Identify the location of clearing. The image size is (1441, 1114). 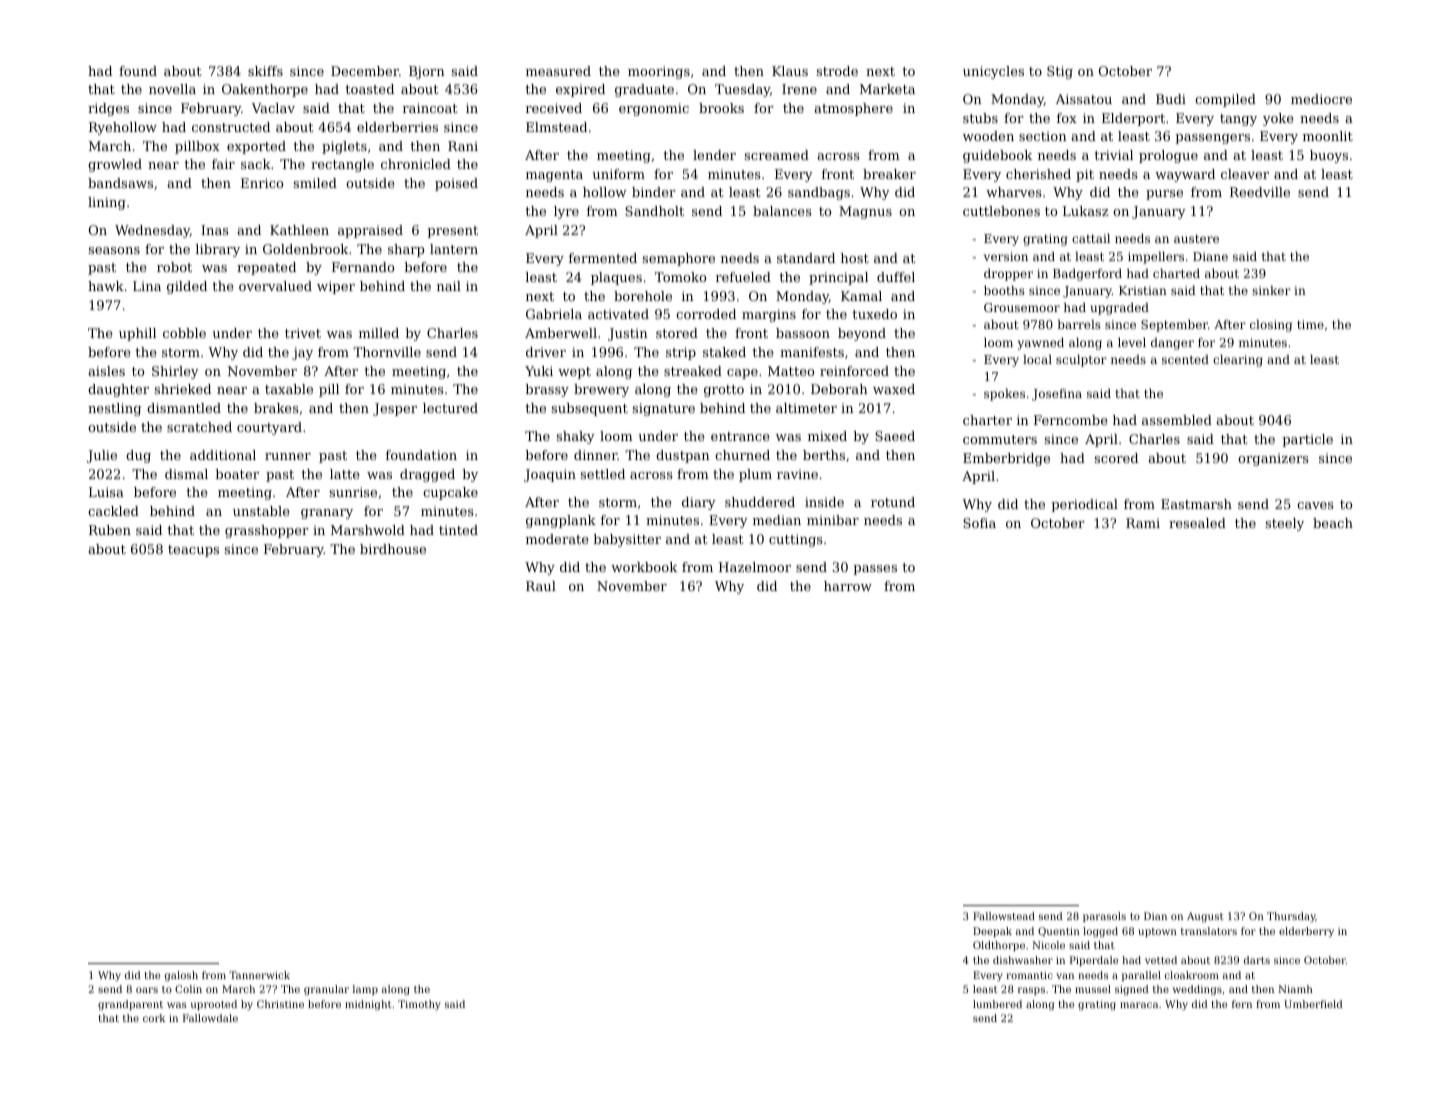
(1238, 361).
